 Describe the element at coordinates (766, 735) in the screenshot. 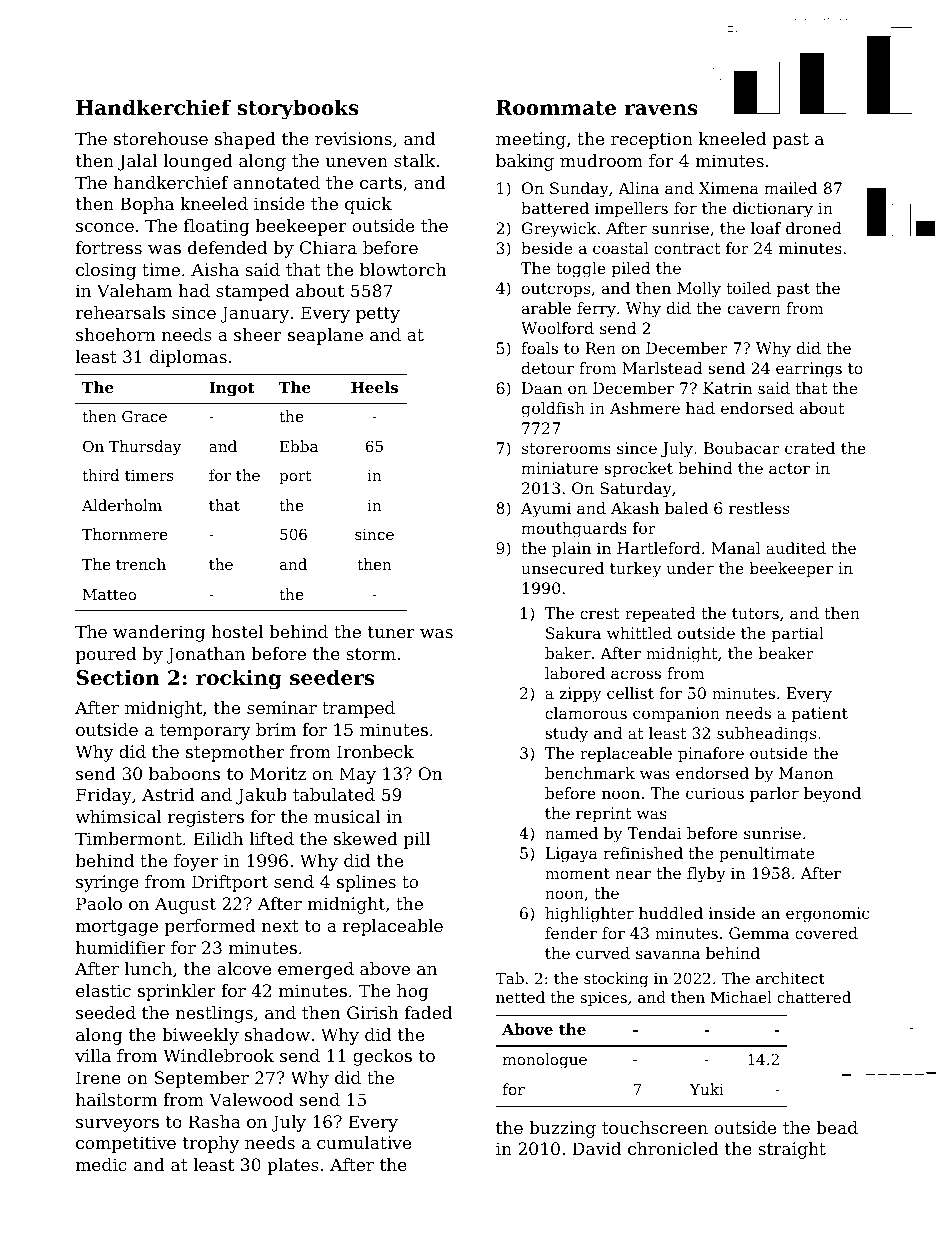

I see `subheadings` at that location.
